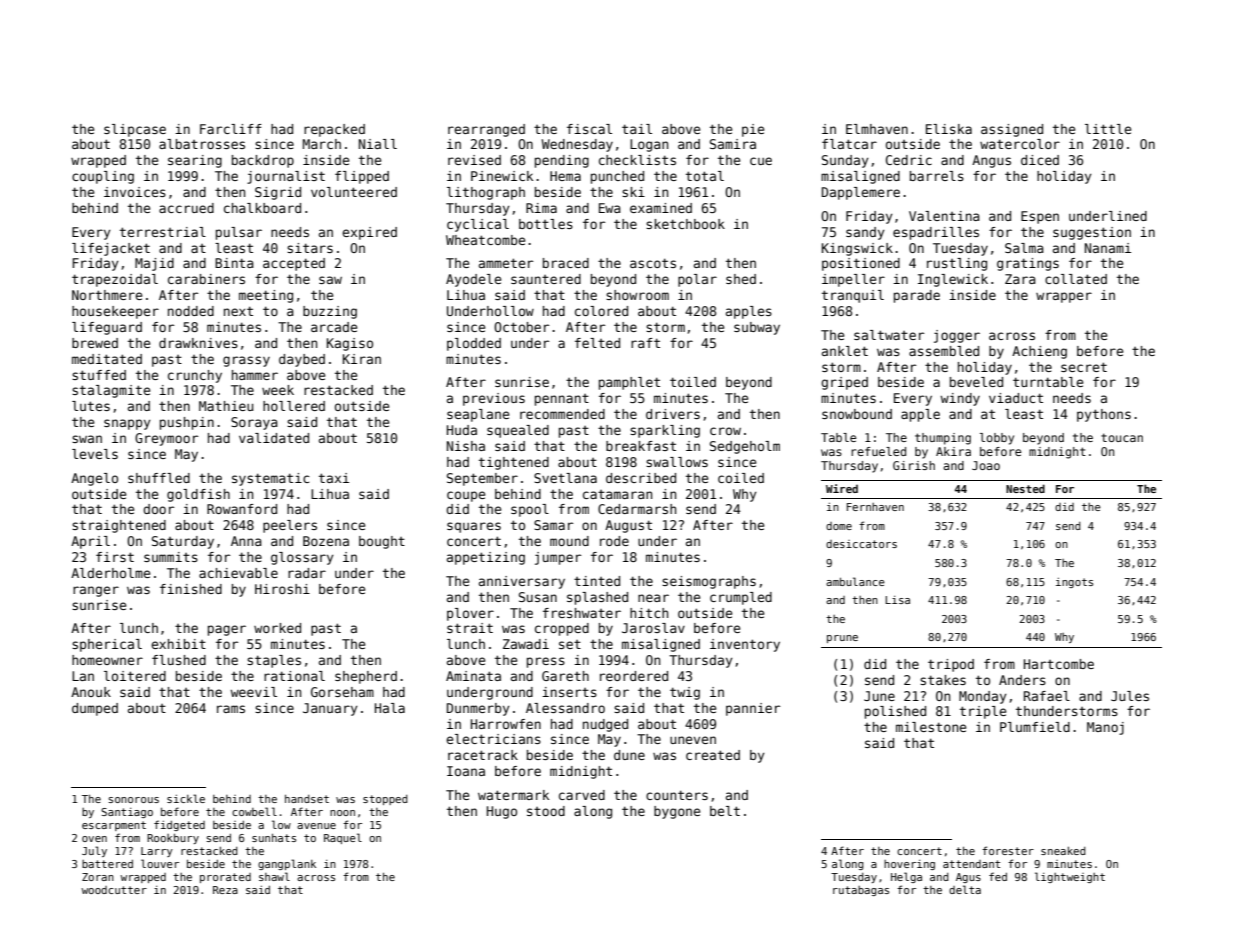 Image resolution: width=1233 pixels, height=952 pixels. What do you see at coordinates (997, 439) in the image?
I see `lobby` at bounding box center [997, 439].
